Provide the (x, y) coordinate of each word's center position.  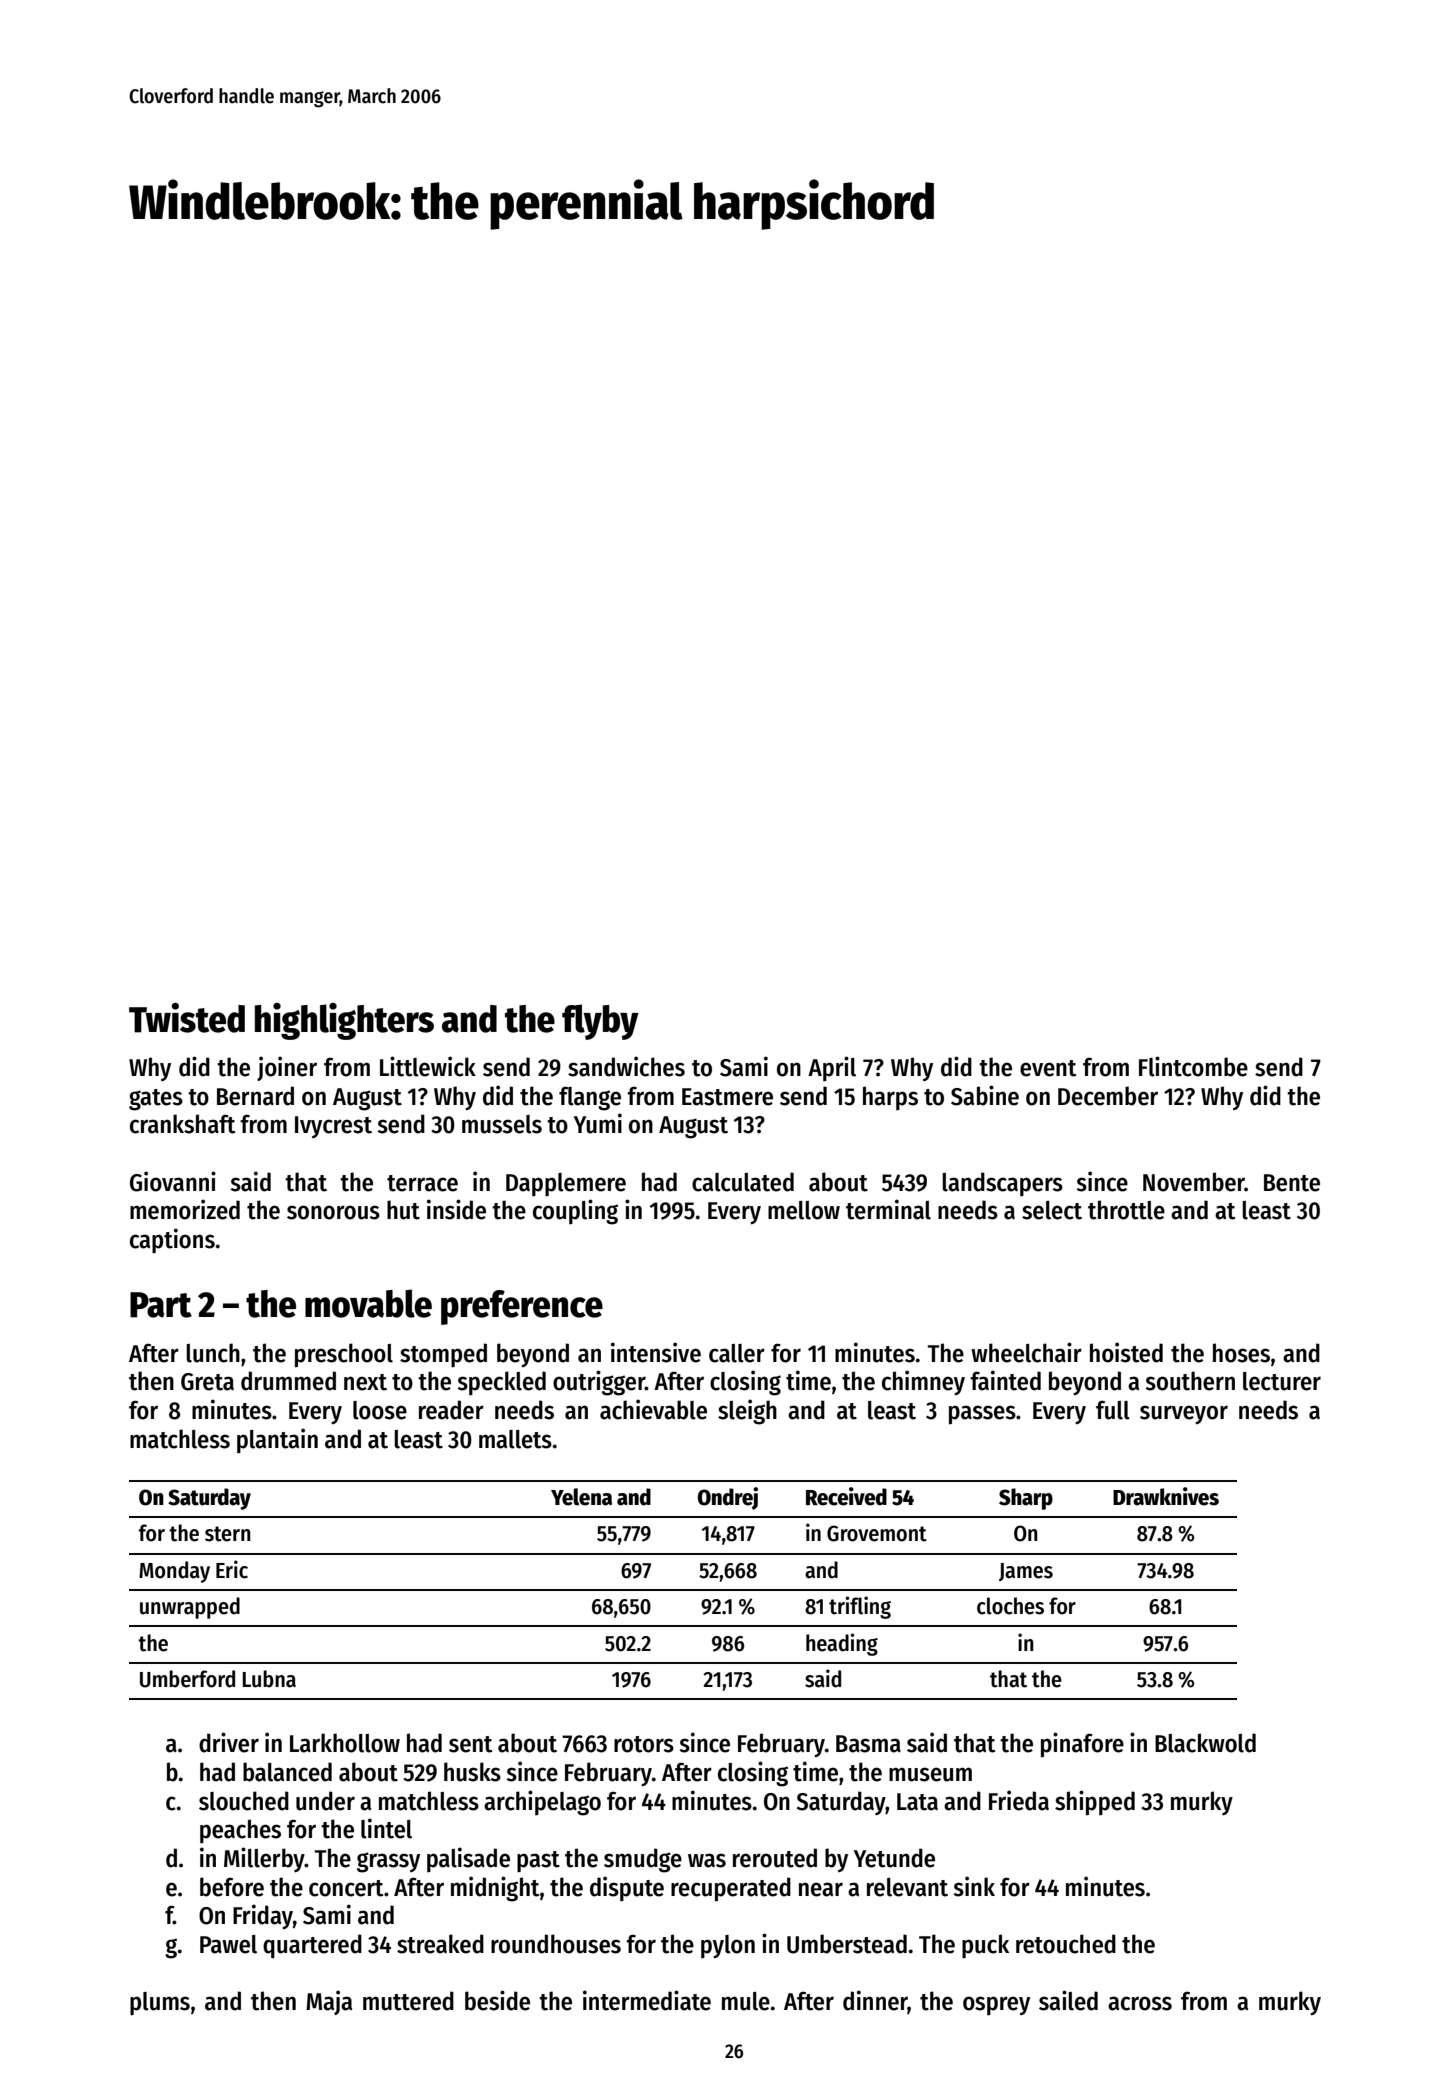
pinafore (1082, 1745)
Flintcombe (1193, 1066)
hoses (1241, 1353)
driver (229, 1742)
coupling (575, 1212)
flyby (600, 1022)
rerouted (775, 1858)
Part (161, 1305)
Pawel (228, 1944)
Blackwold (1205, 1743)
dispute (627, 1888)
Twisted (187, 1018)
